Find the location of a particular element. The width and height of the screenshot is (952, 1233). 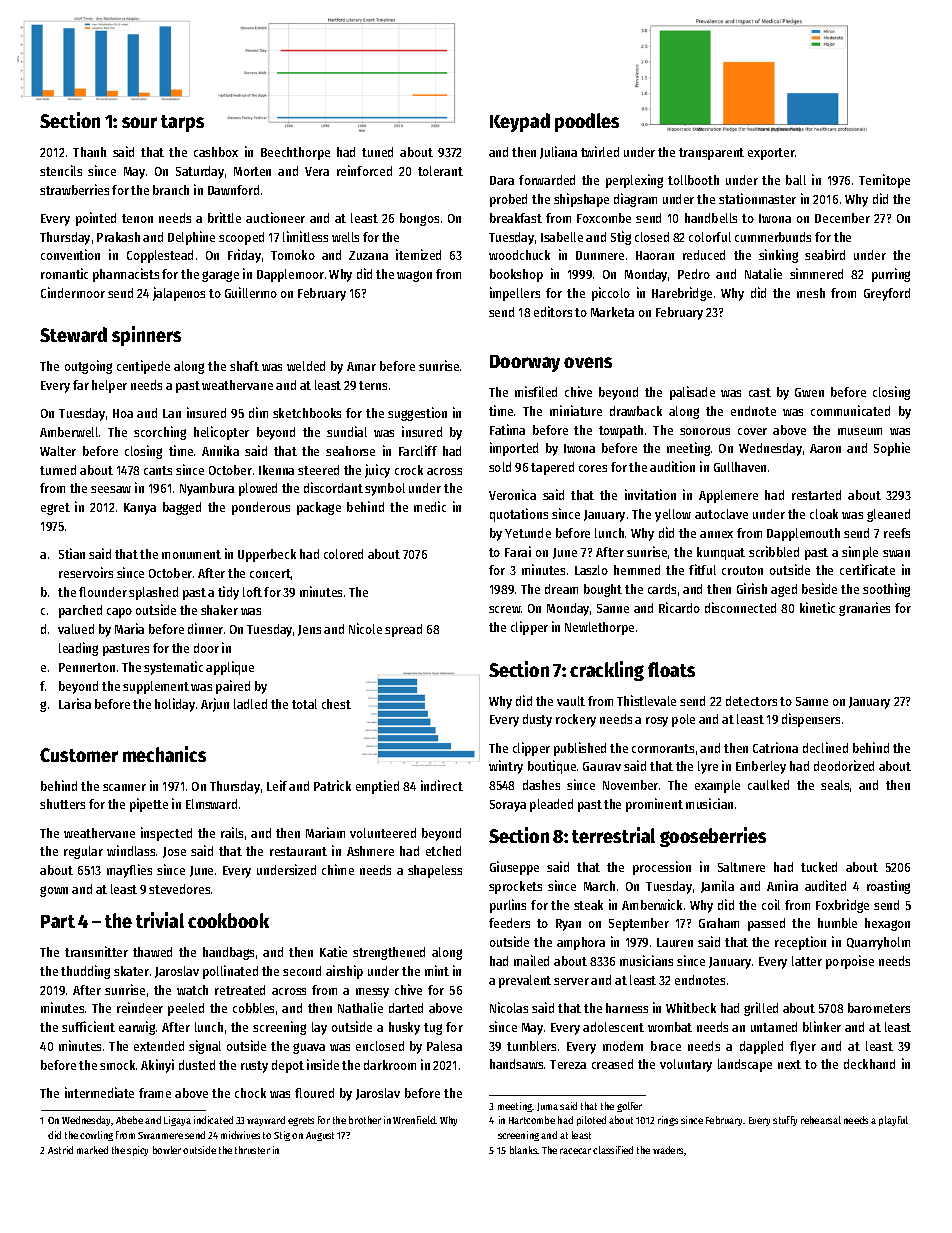

coil is located at coordinates (771, 904).
